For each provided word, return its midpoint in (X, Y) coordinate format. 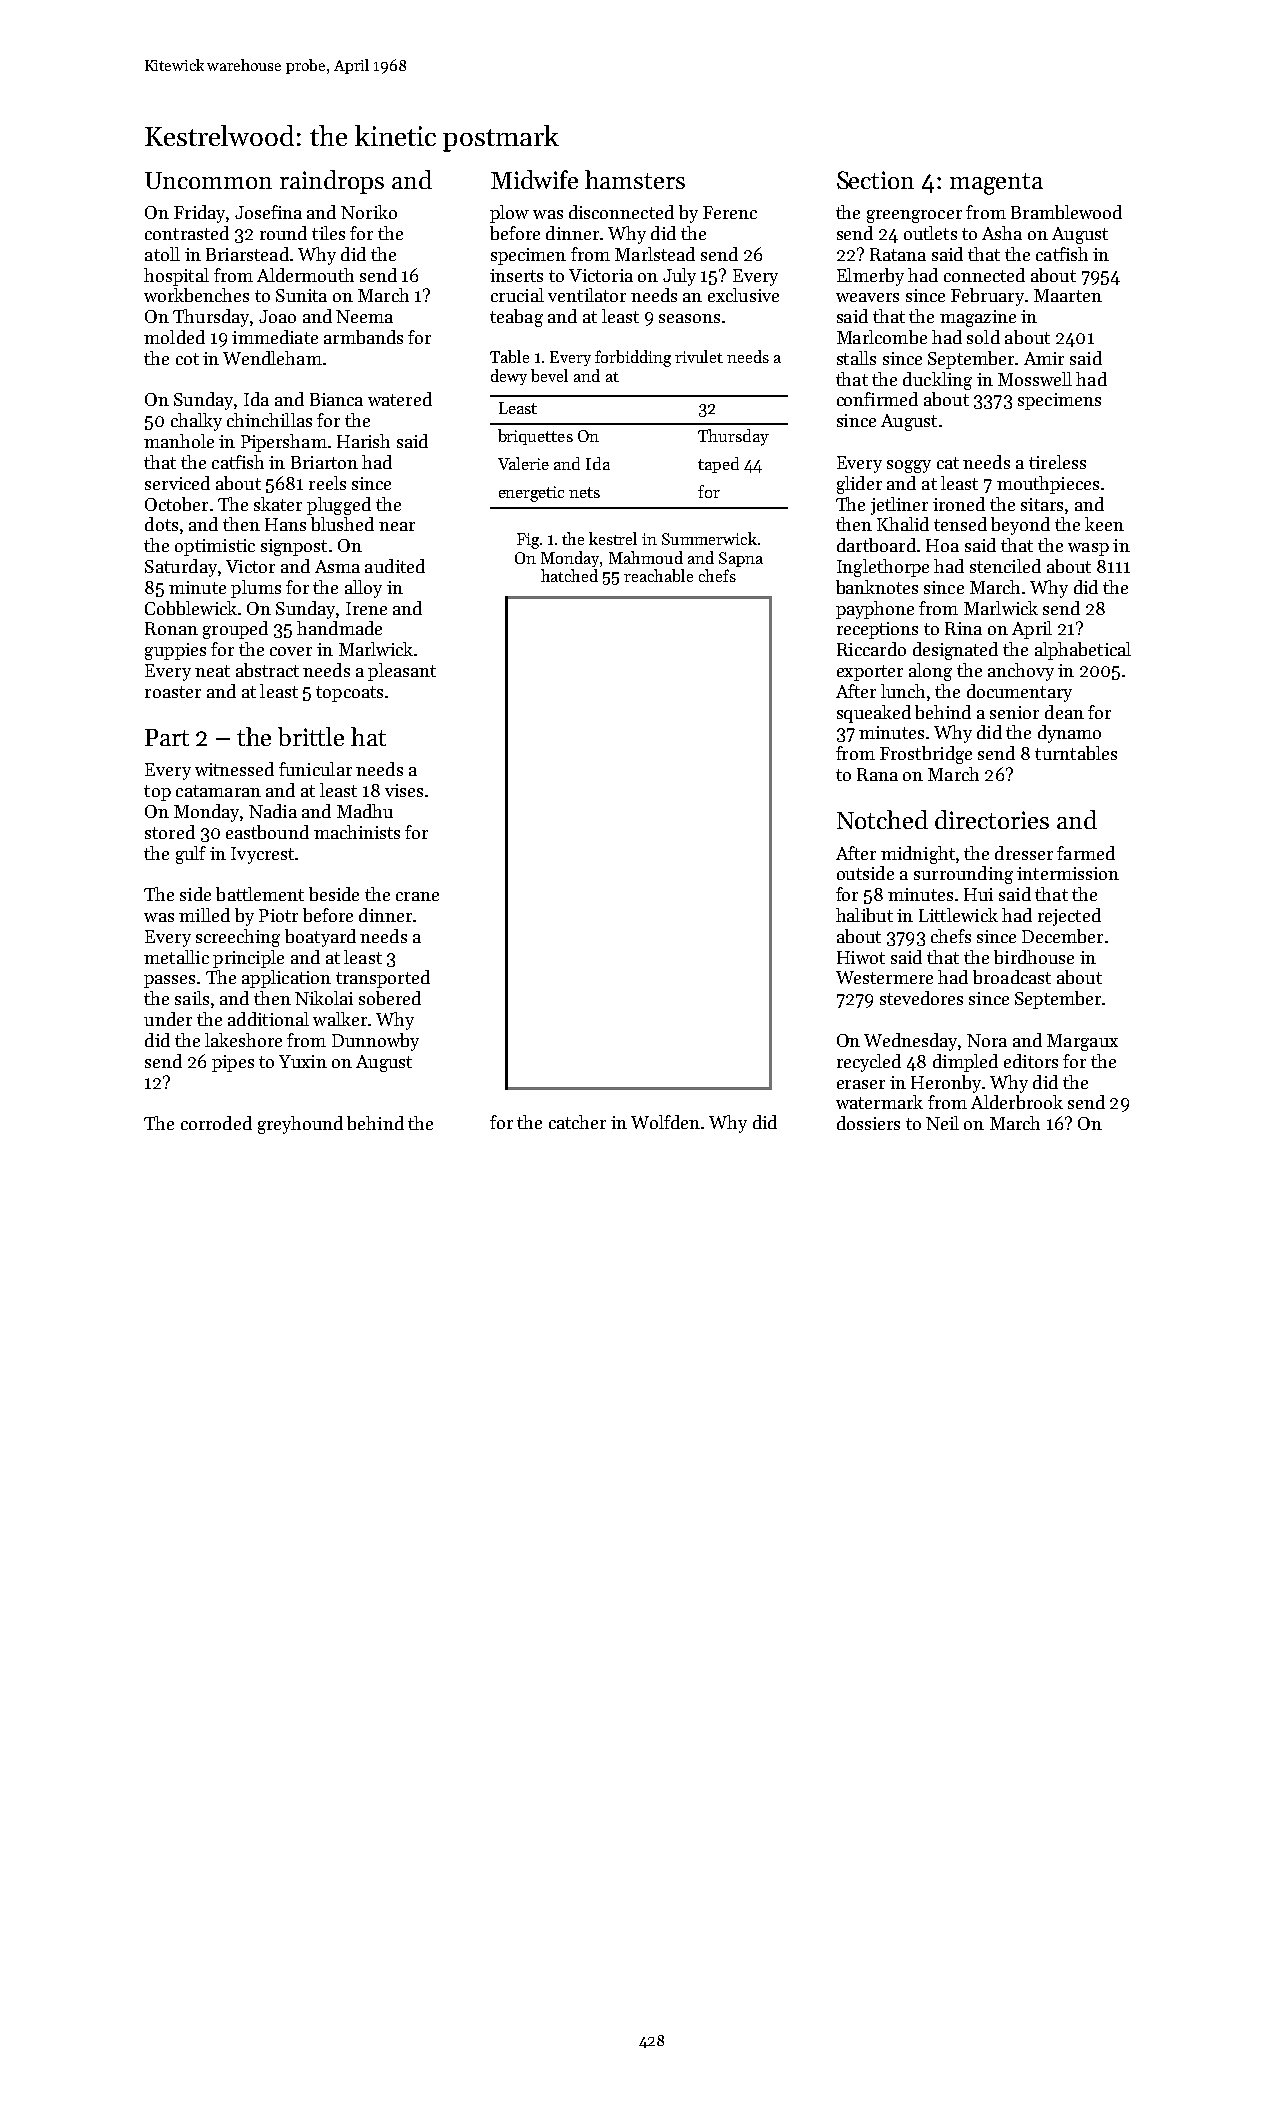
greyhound (300, 1125)
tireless (1057, 462)
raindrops (332, 182)
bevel (549, 375)
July (679, 277)
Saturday (181, 568)
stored (170, 832)
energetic (531, 494)
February (987, 297)
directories (992, 819)
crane (417, 896)
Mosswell (1035, 379)
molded (174, 337)
